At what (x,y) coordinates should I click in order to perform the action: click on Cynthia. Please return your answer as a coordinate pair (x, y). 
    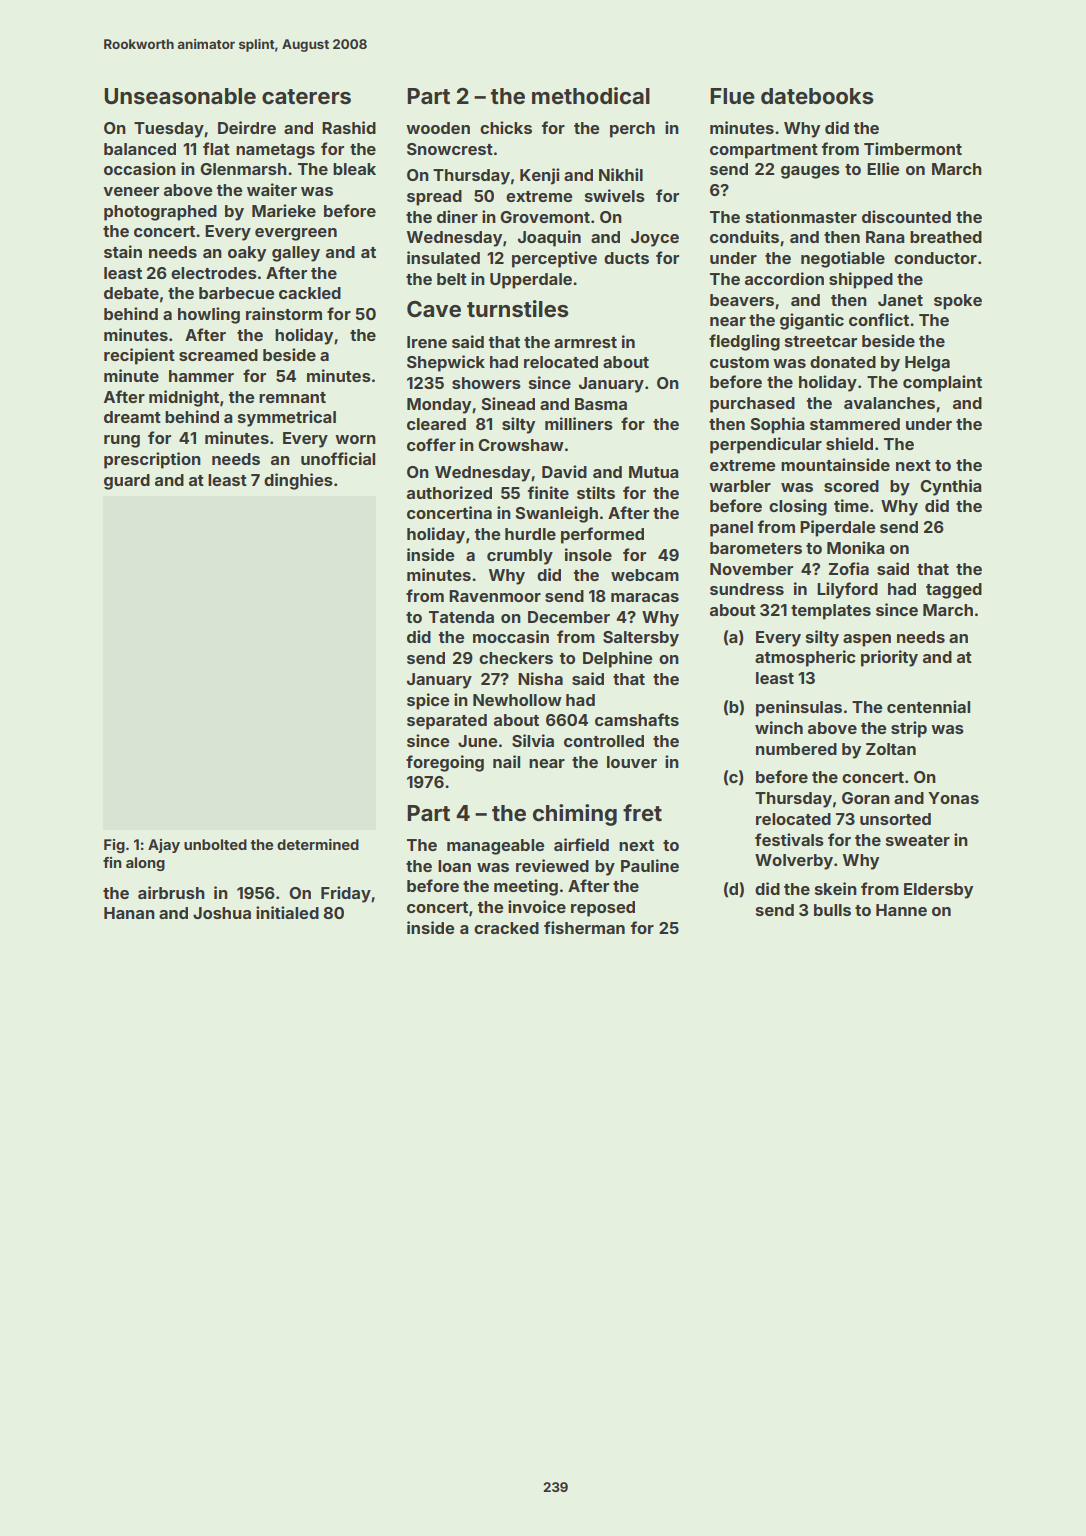
    Looking at the image, I should click on (951, 487).
